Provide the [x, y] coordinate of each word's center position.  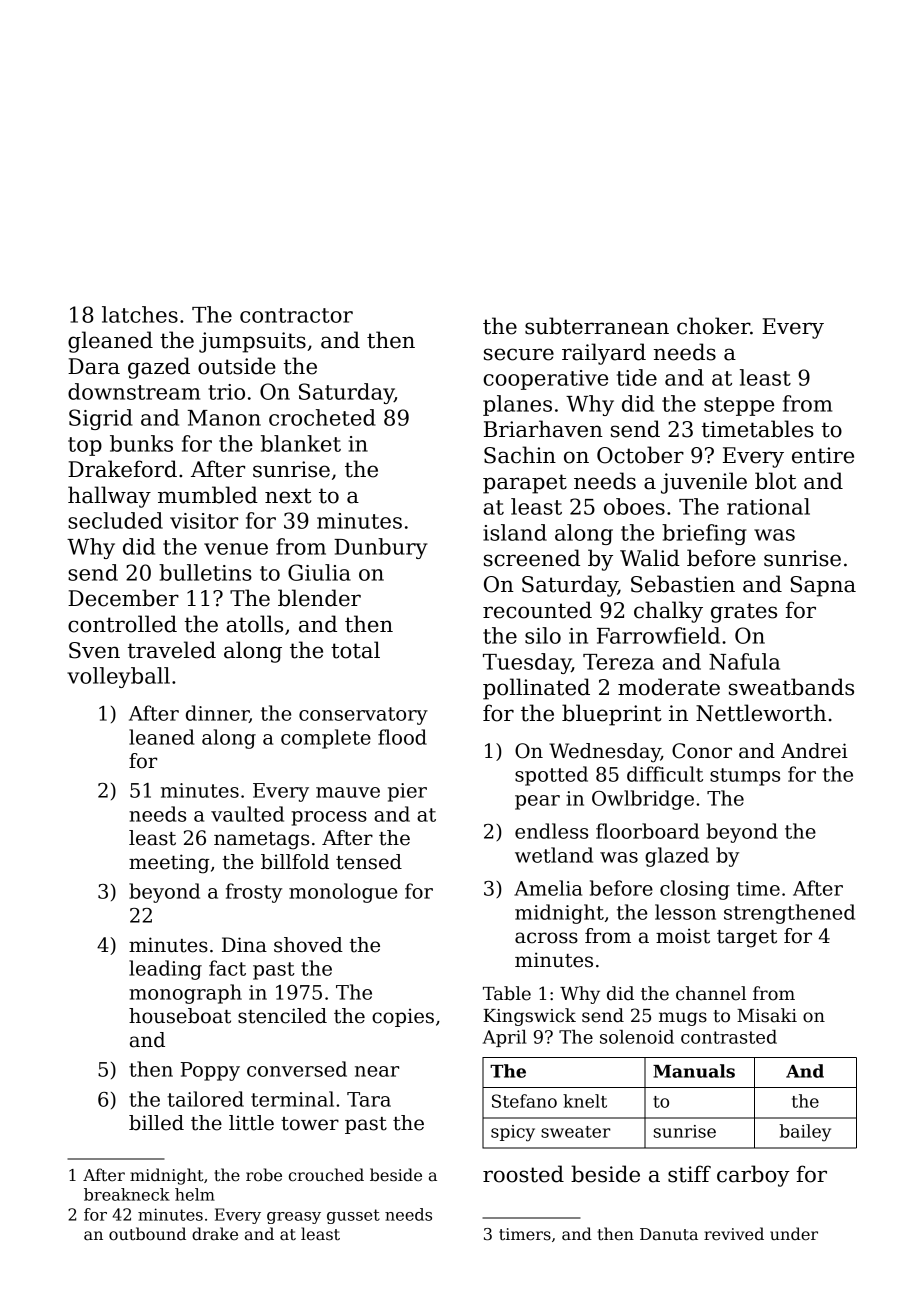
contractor [296, 315]
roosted [523, 1174]
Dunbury [380, 548]
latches [140, 314]
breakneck [127, 1194]
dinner [217, 714]
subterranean [597, 326]
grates [744, 613]
